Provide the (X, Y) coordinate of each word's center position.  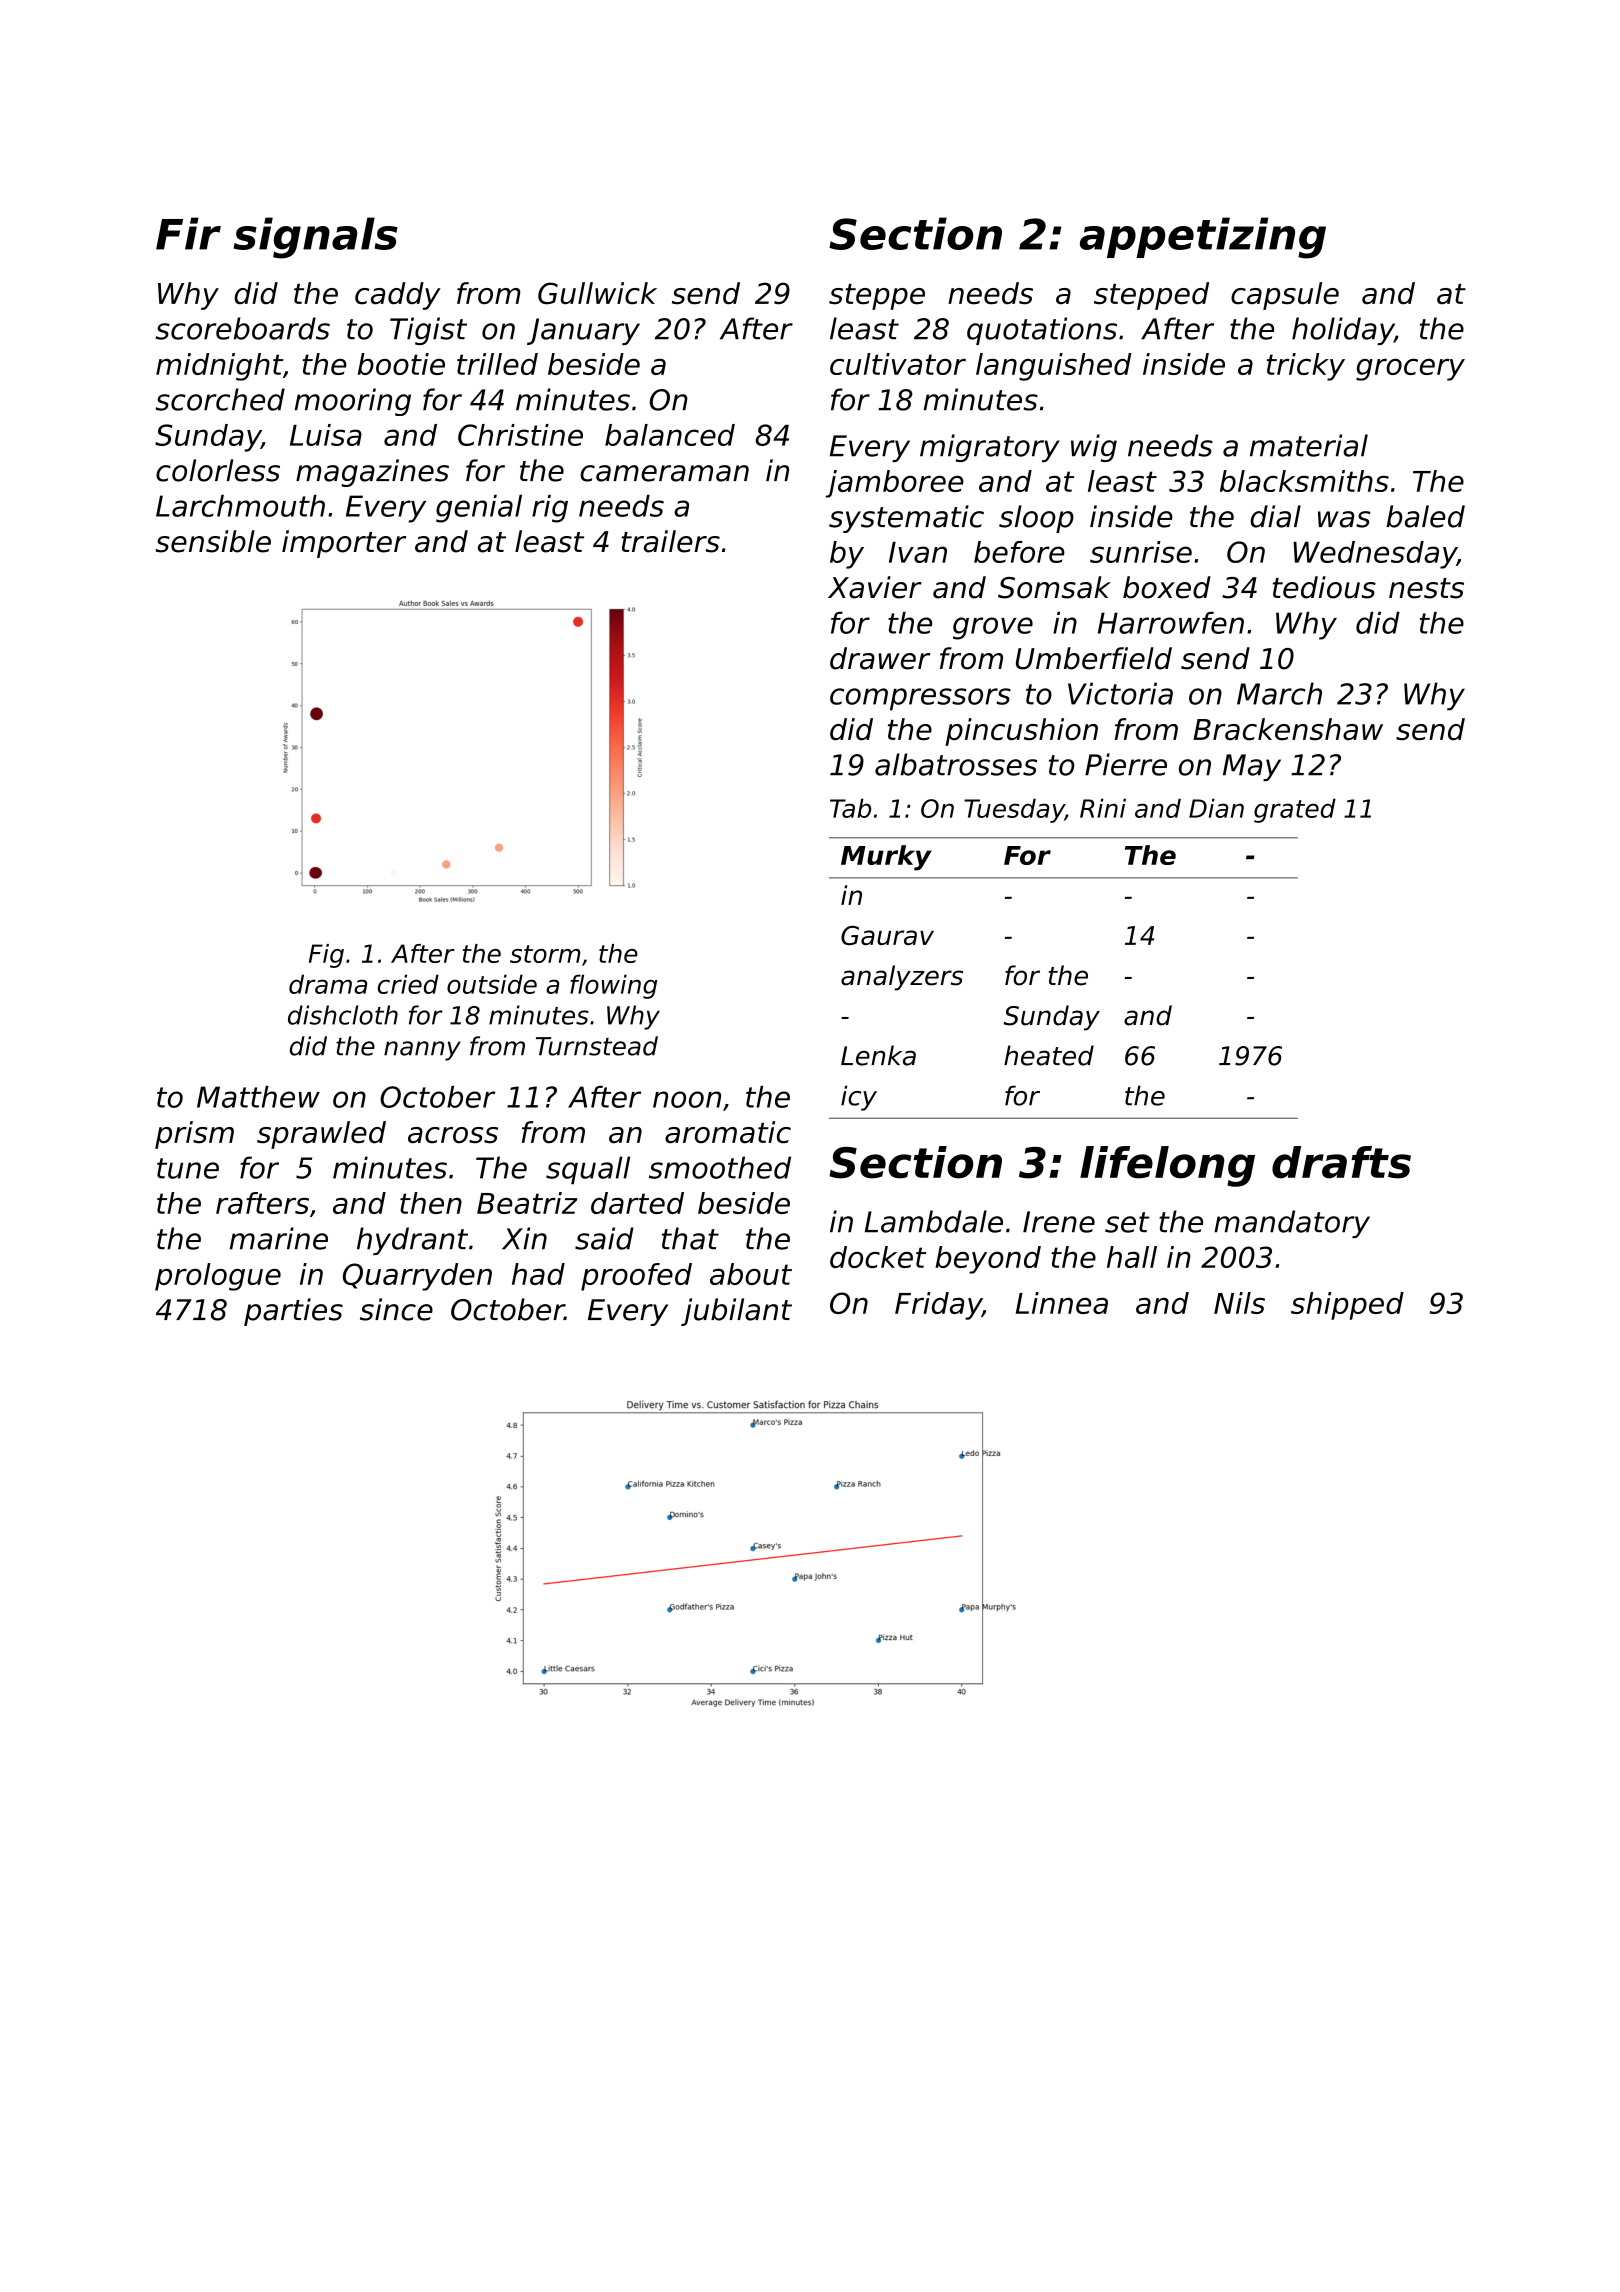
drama (328, 984)
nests (1426, 588)
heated (1049, 1055)
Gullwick (597, 293)
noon (687, 1099)
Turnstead (597, 1046)
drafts (1341, 1162)
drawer (880, 658)
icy (859, 1098)
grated (1295, 810)
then (431, 1203)
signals (315, 238)
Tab (850, 808)
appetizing (1203, 238)
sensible (213, 541)
